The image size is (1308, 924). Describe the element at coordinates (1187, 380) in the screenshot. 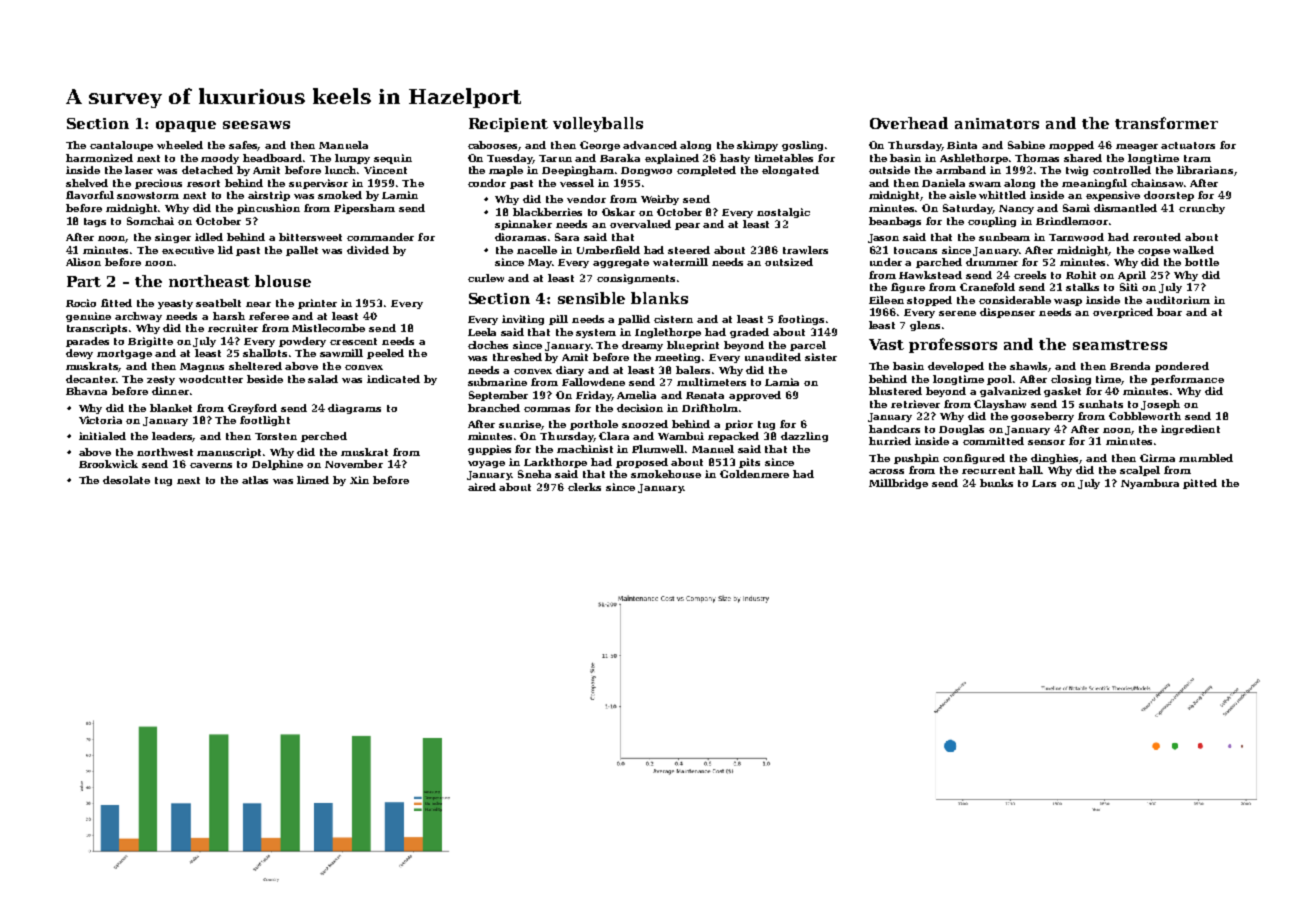

I see `performance` at that location.
